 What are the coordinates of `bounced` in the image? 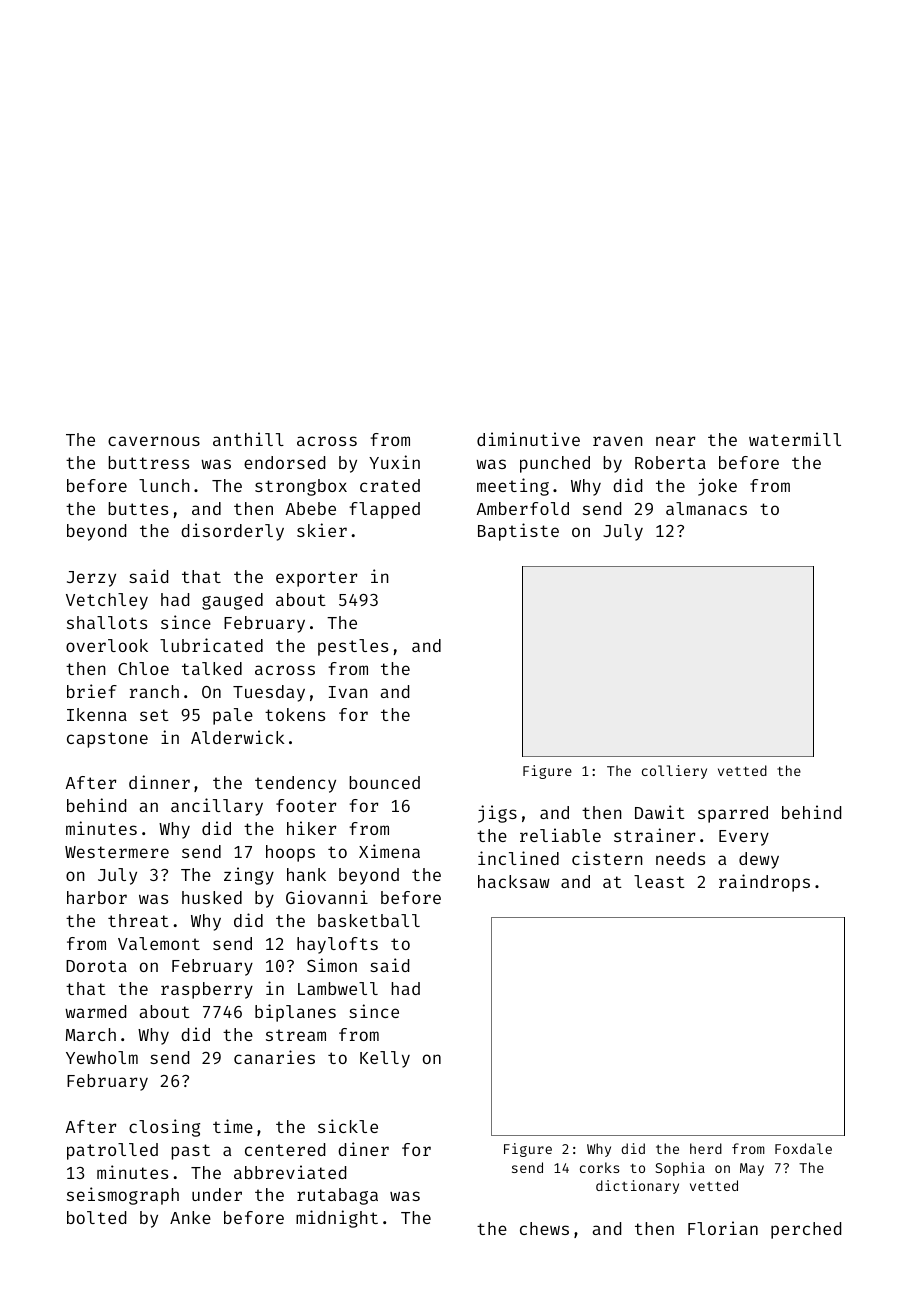 It's located at (384, 782).
